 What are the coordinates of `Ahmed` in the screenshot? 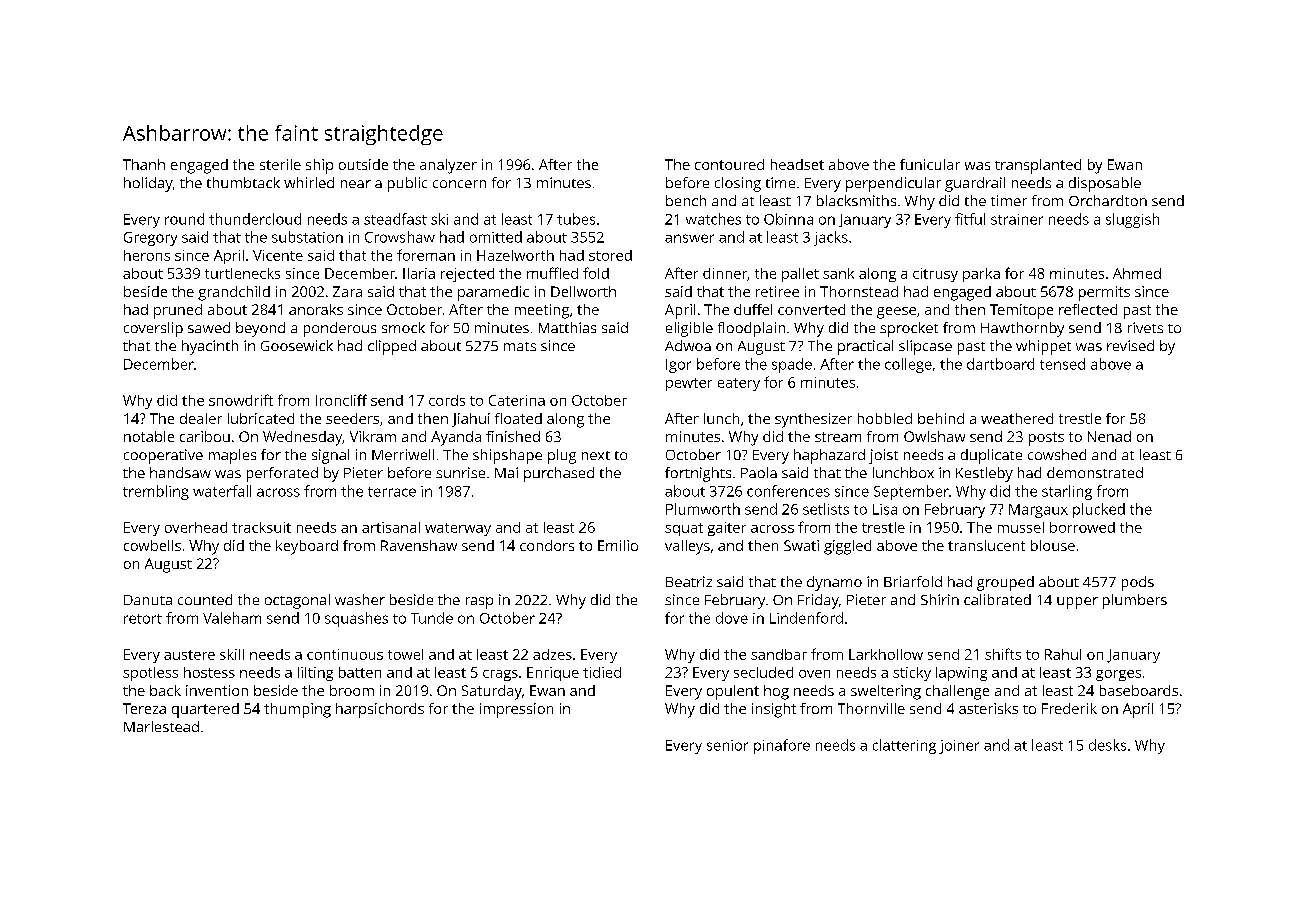 It's located at (1137, 273).
